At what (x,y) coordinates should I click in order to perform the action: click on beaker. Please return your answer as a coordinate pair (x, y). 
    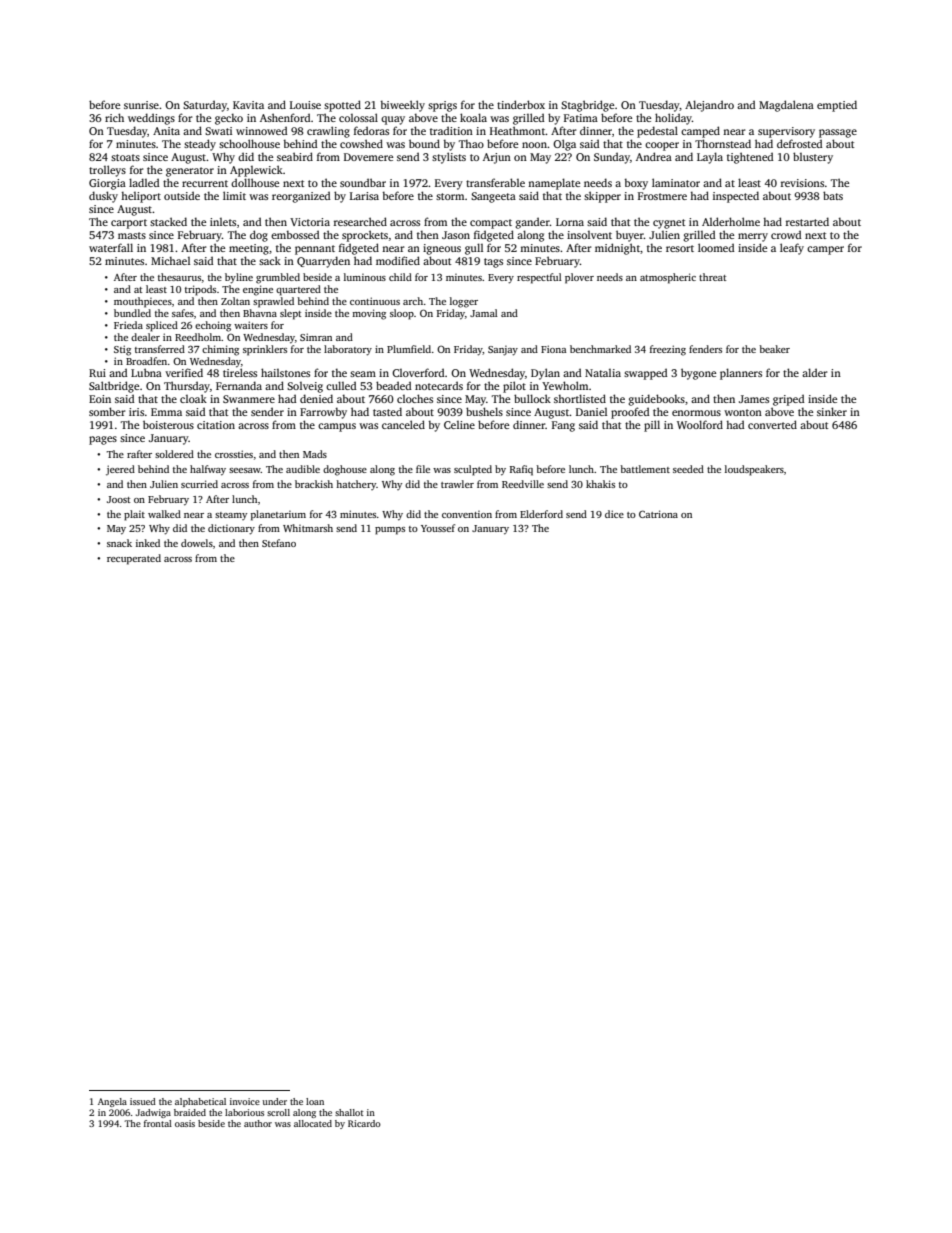
    Looking at the image, I should click on (775, 349).
